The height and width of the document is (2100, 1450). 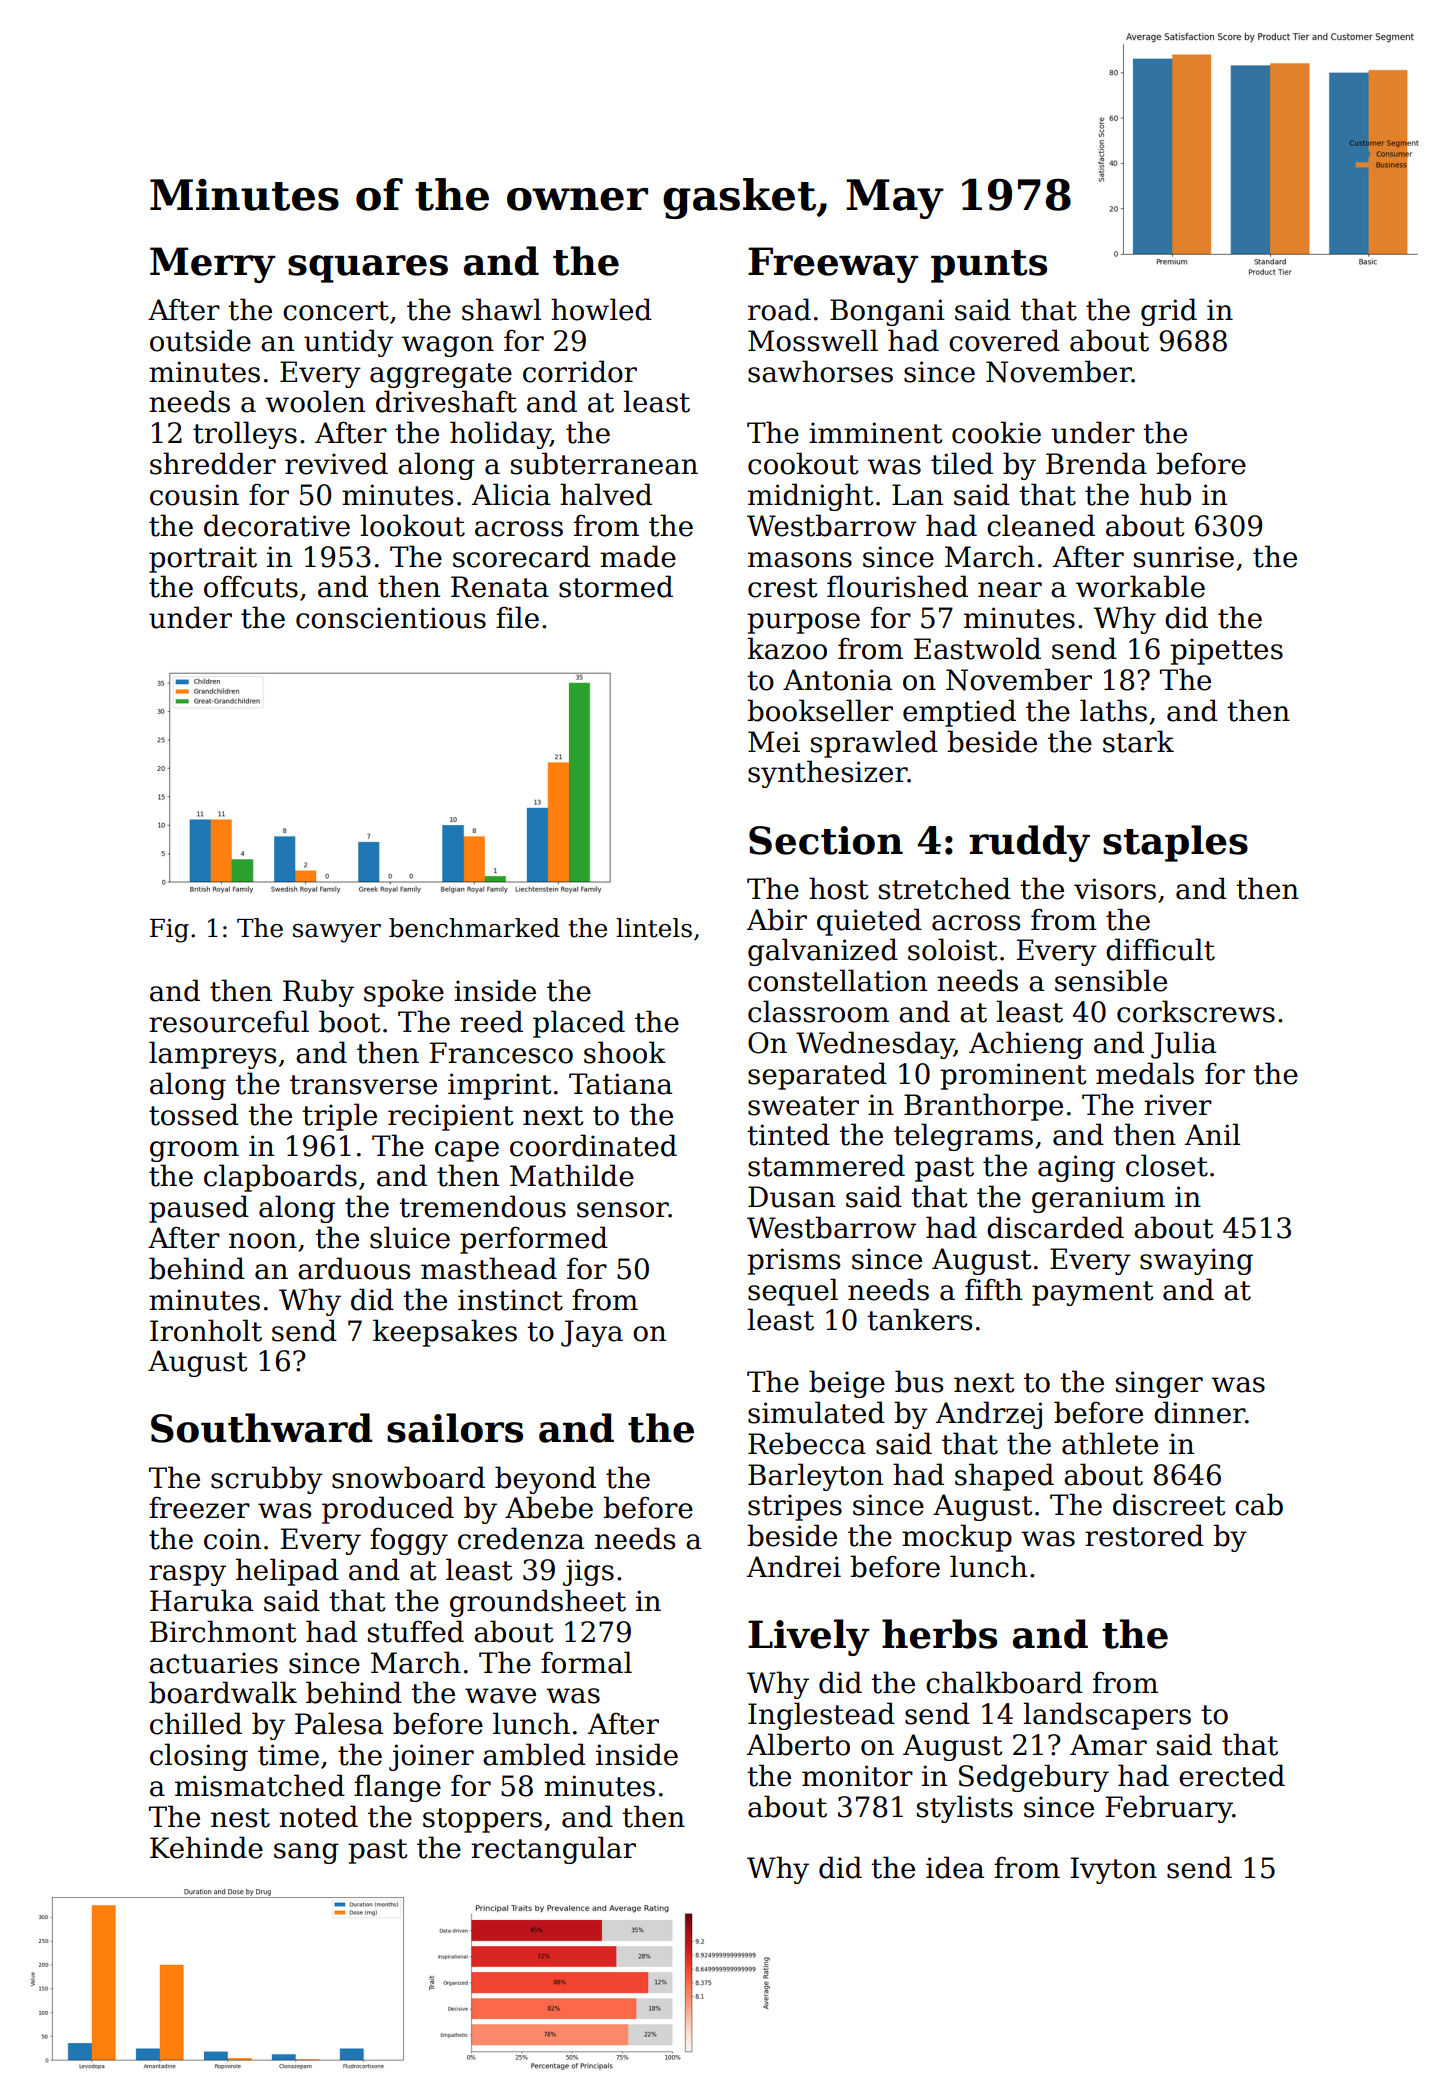 What do you see at coordinates (397, 1788) in the document?
I see `flange` at bounding box center [397, 1788].
